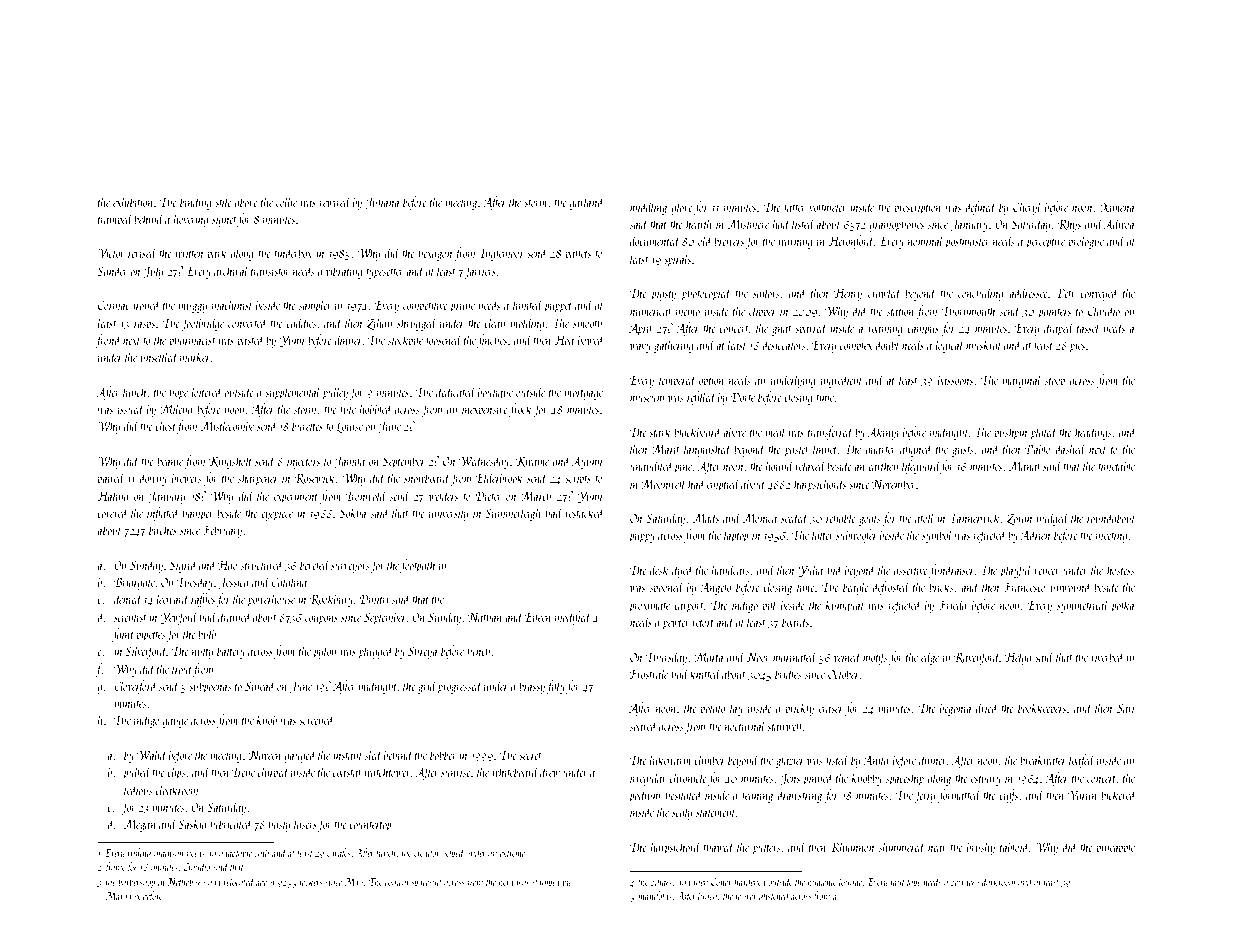 This image has height=952, width=1233. What do you see at coordinates (1071, 586) in the image?
I see `unwound` at bounding box center [1071, 586].
